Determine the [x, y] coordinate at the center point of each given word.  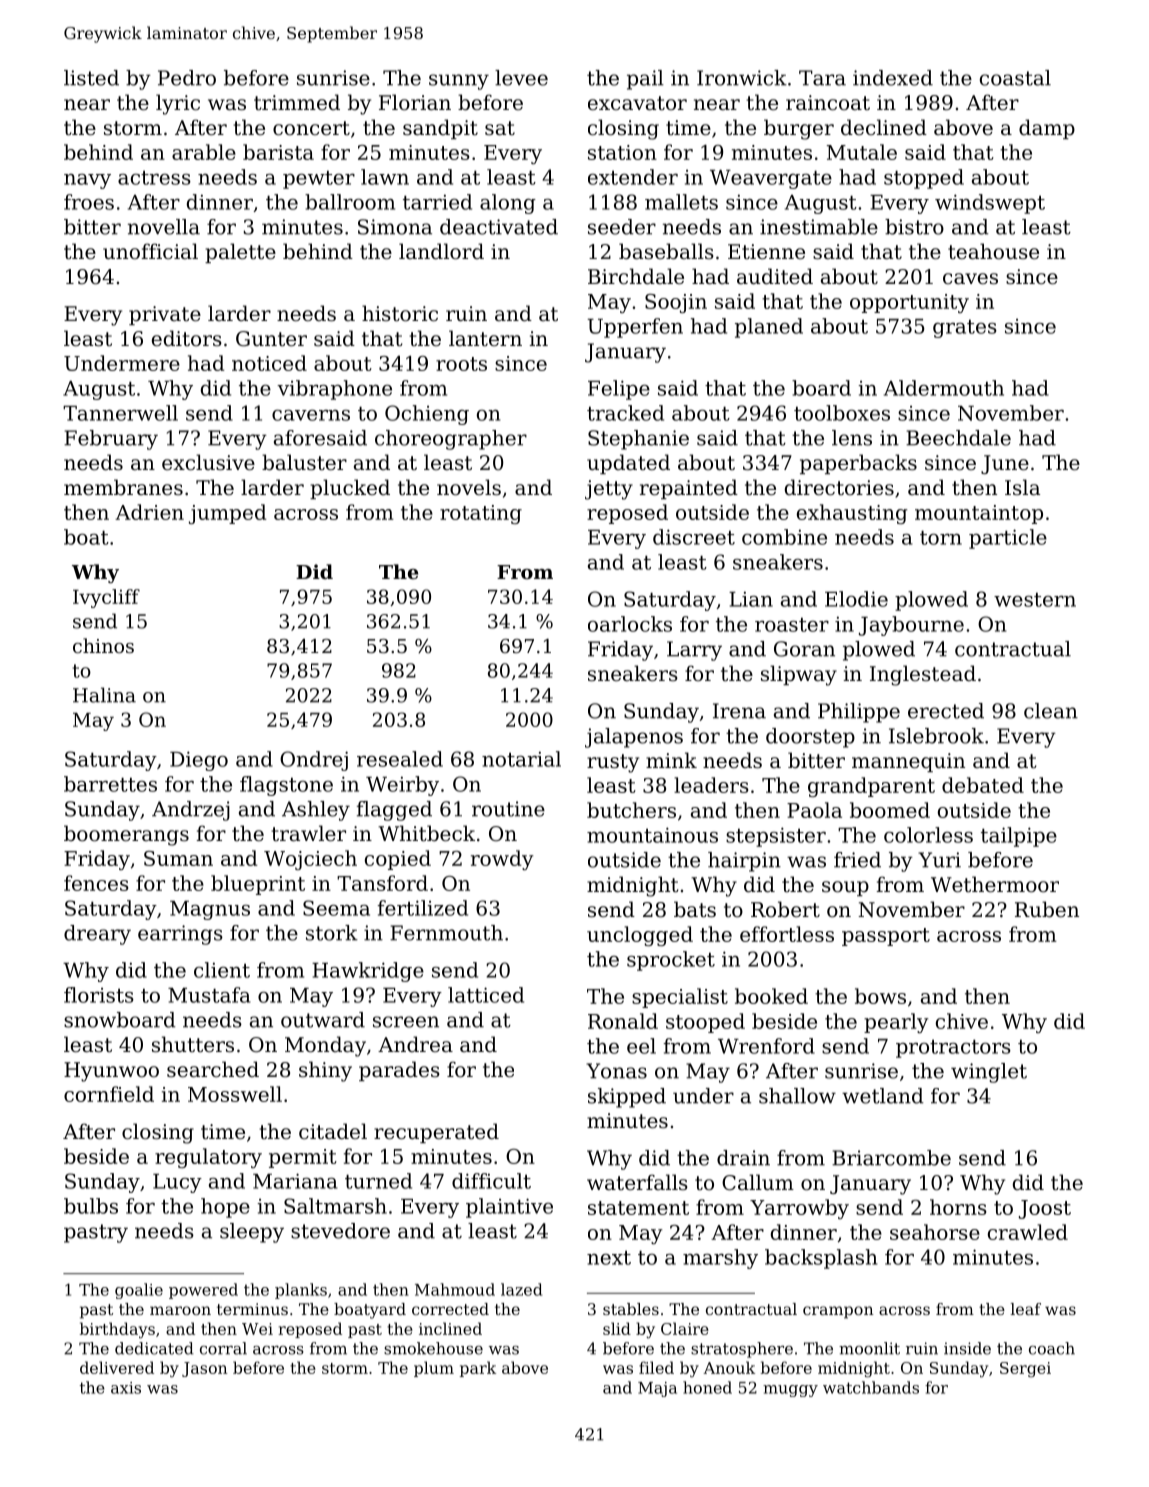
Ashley [316, 811]
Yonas [616, 1071]
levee [521, 78]
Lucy [177, 1183]
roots [461, 364]
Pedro [187, 78]
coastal [1015, 78]
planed [769, 328]
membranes [123, 487]
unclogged [640, 936]
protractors [953, 1049]
